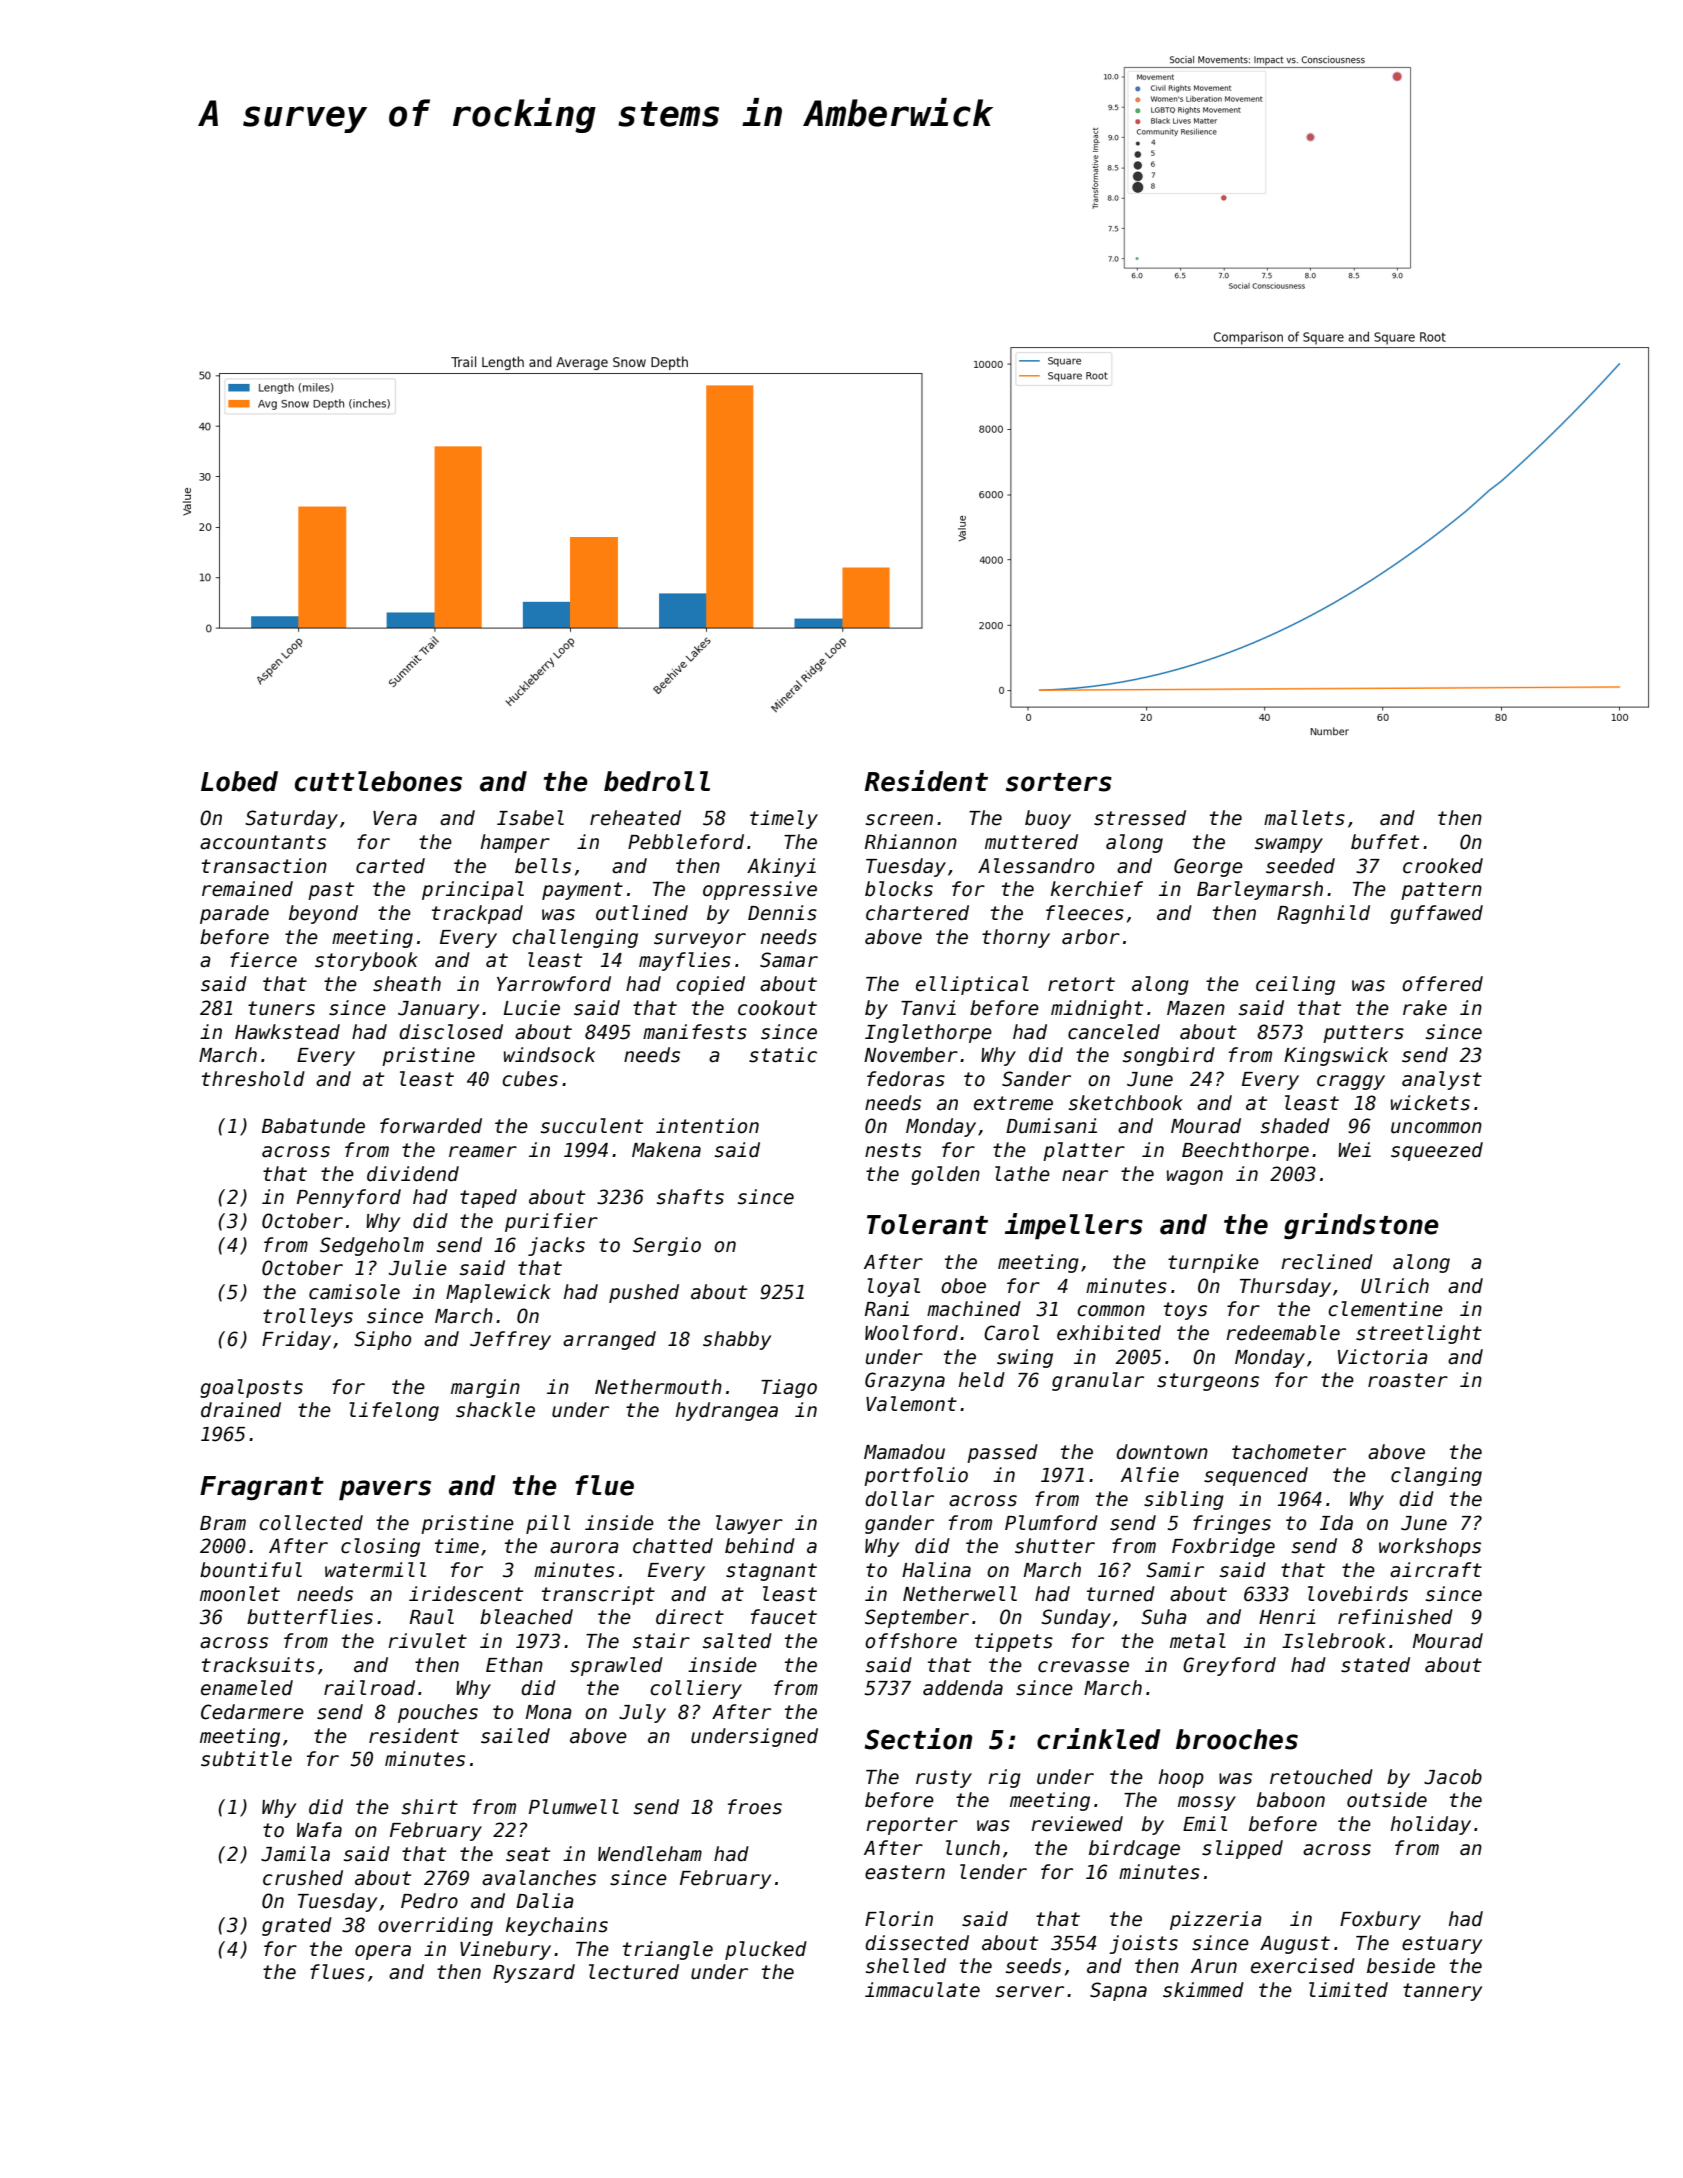 Image resolution: width=1683 pixels, height=2178 pixels. Describe the element at coordinates (1453, 1777) in the page. I see `Jacob` at that location.
